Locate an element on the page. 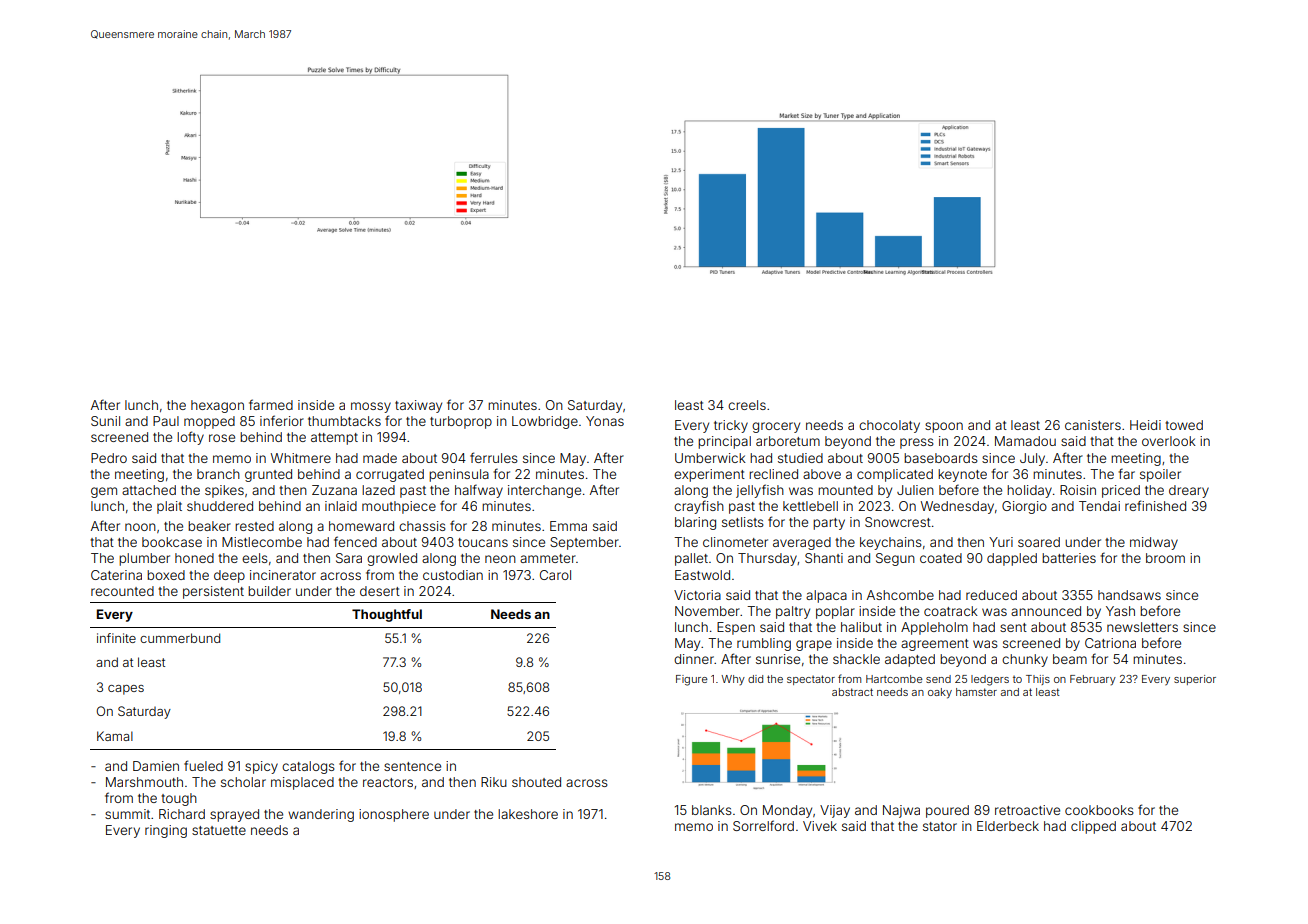 The height and width of the image is (924, 1308). Heidi is located at coordinates (1145, 425).
